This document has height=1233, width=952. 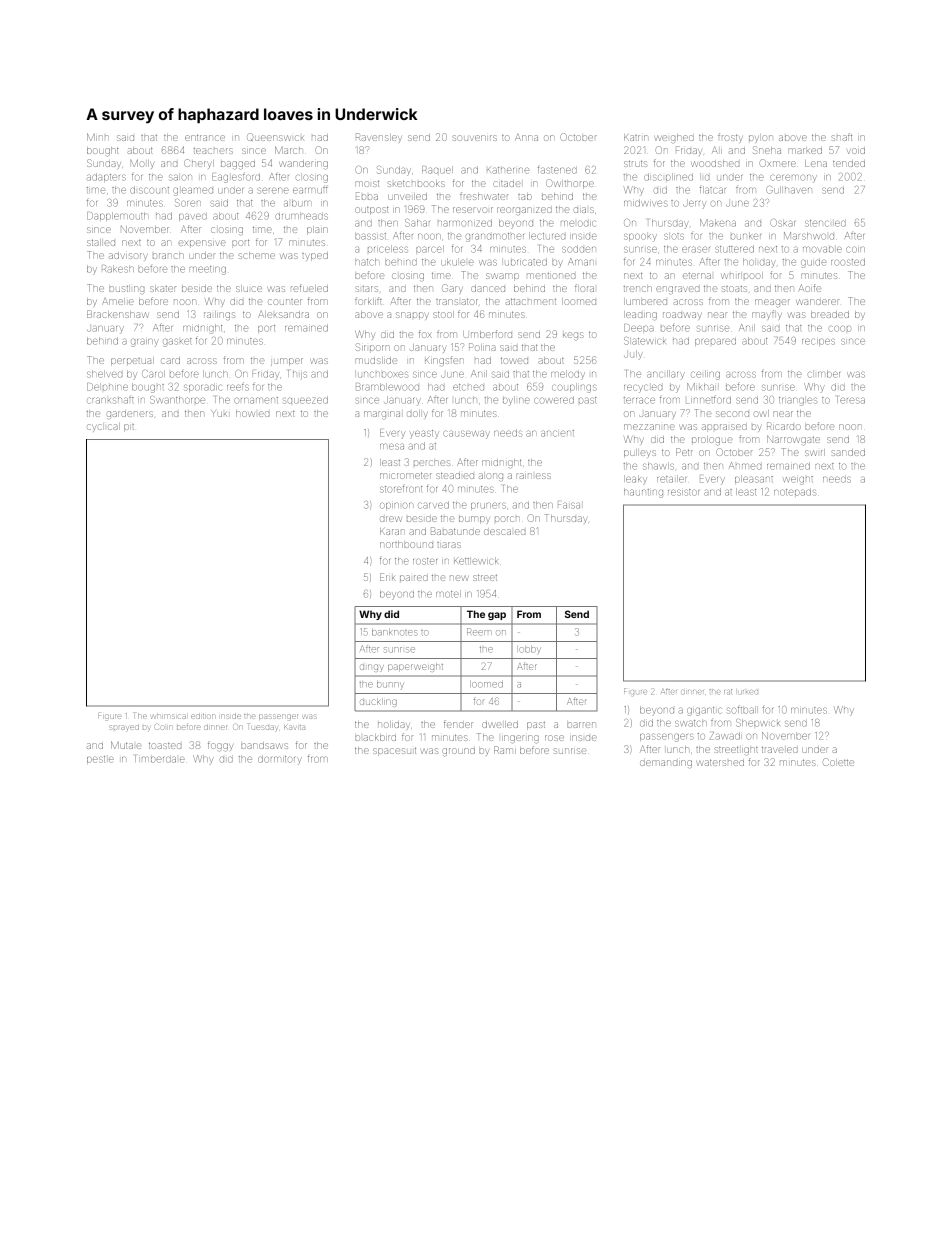 I want to click on Erik, so click(x=387, y=577).
